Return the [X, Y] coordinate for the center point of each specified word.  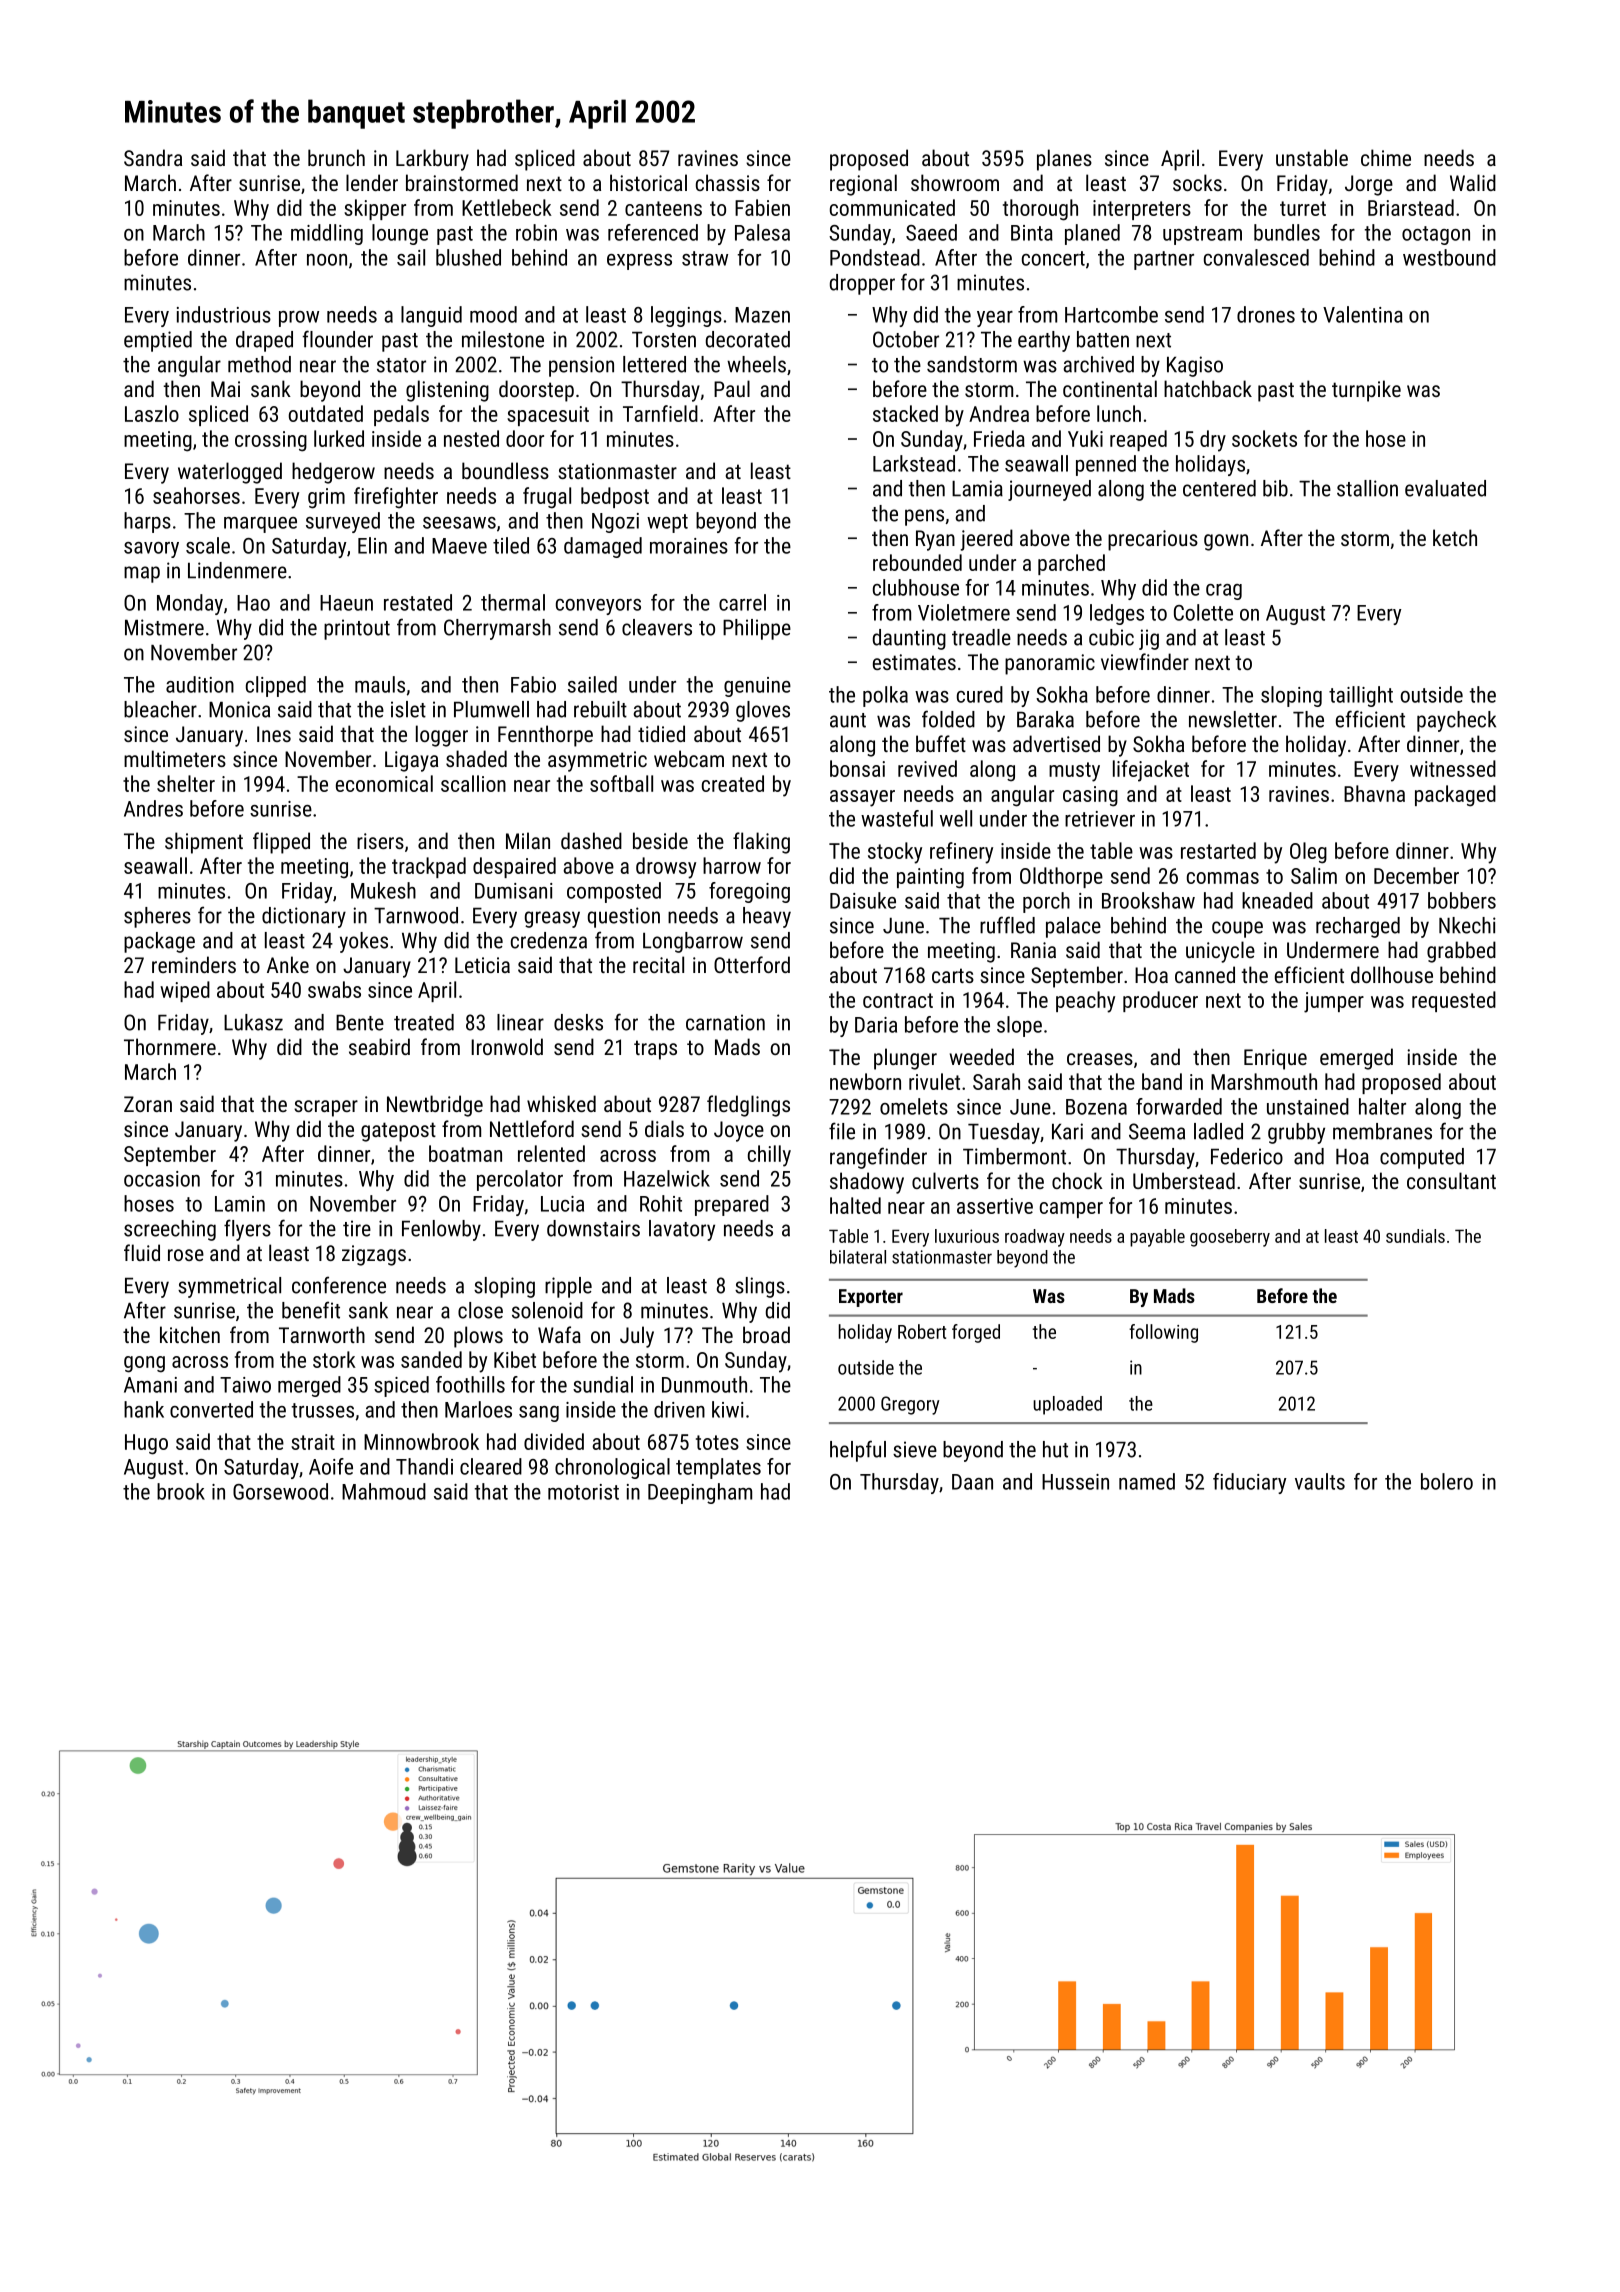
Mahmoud [384, 1491]
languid [431, 316]
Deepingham [700, 1493]
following [1163, 1333]
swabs [334, 989]
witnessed [1453, 768]
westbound [1449, 257]
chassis [728, 182]
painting [930, 878]
